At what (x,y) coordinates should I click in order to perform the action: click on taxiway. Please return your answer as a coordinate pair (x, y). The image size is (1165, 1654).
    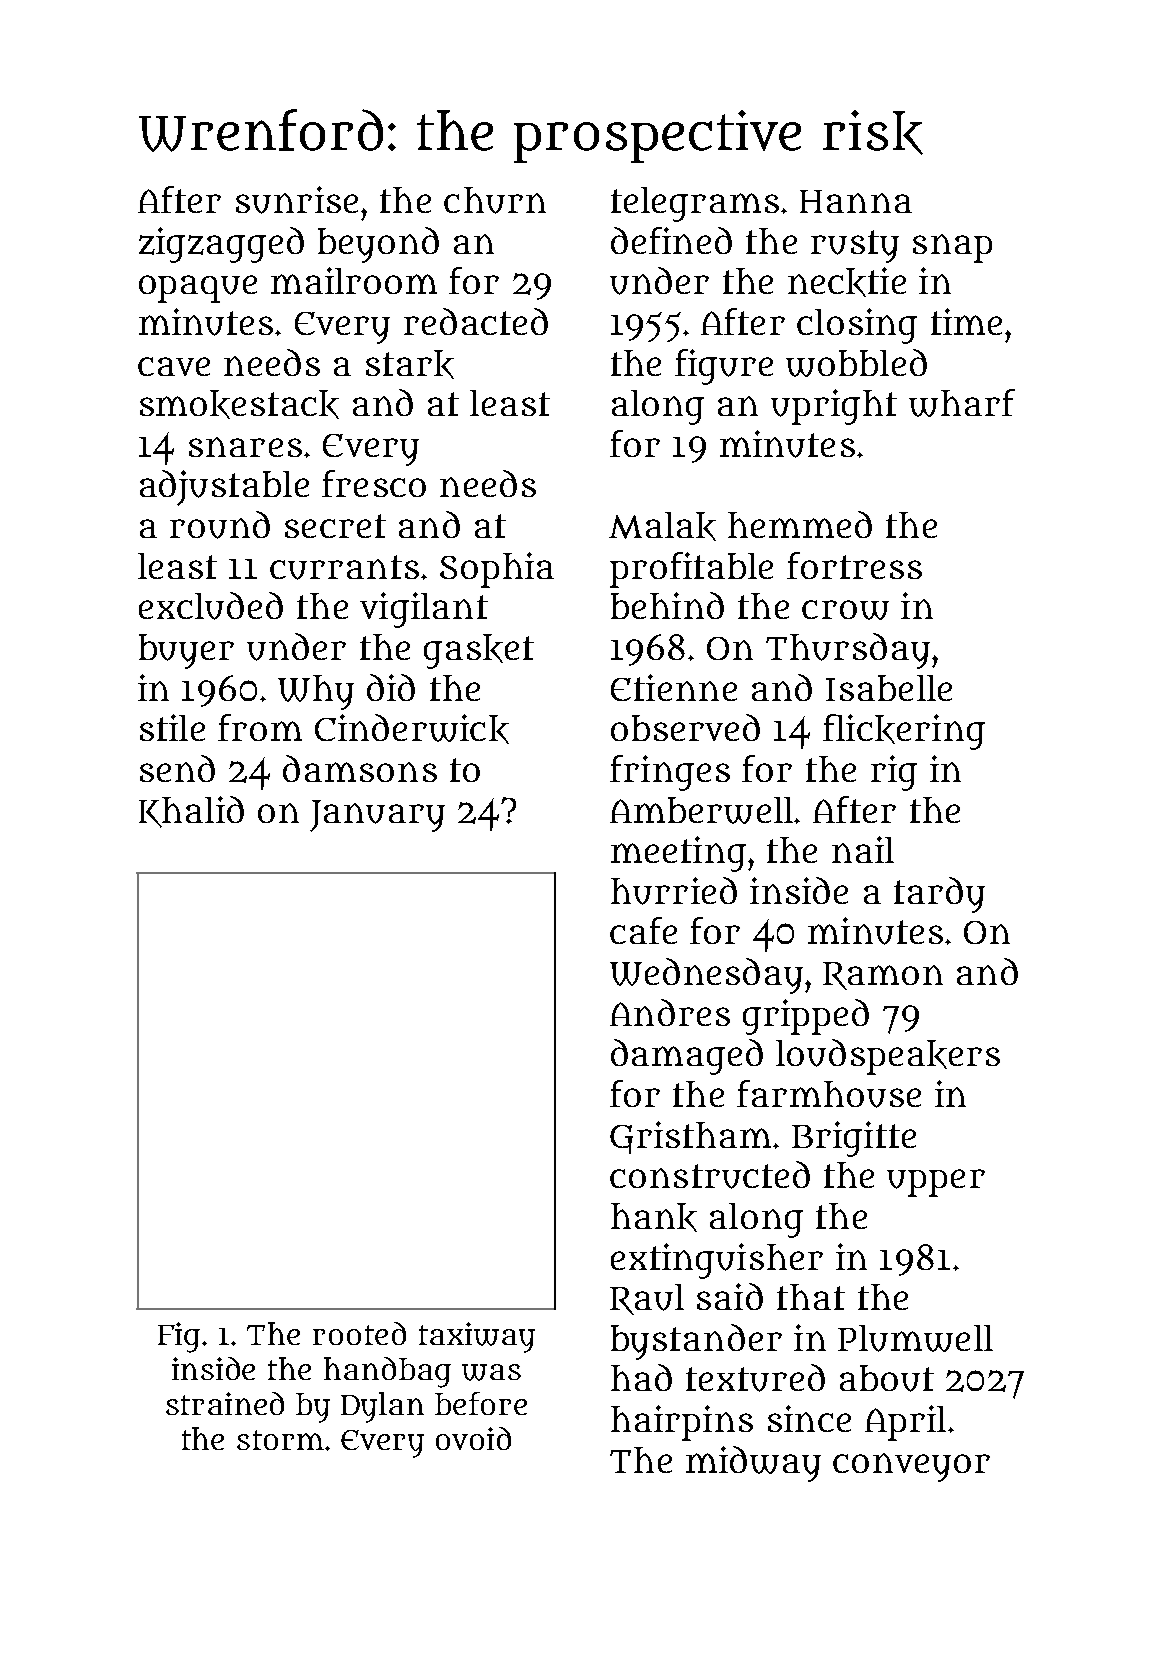
    Looking at the image, I should click on (477, 1337).
